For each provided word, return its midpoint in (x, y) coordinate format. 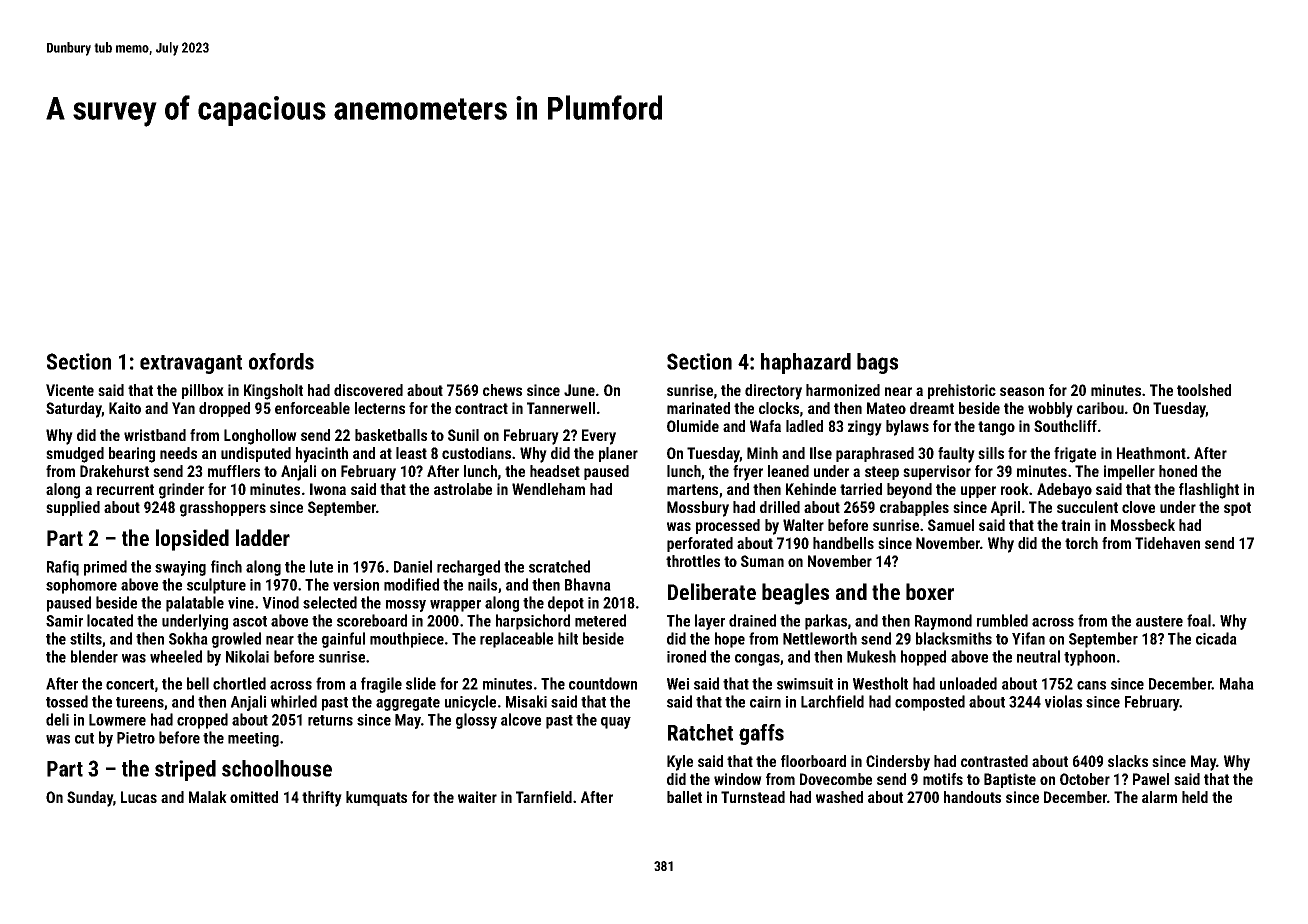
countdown (603, 683)
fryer (748, 473)
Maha (1237, 683)
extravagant (191, 364)
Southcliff (1065, 426)
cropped (202, 721)
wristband (155, 435)
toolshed (1204, 390)
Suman (762, 561)
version (356, 585)
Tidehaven (1167, 543)
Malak (208, 797)
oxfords (281, 361)
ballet (684, 797)
